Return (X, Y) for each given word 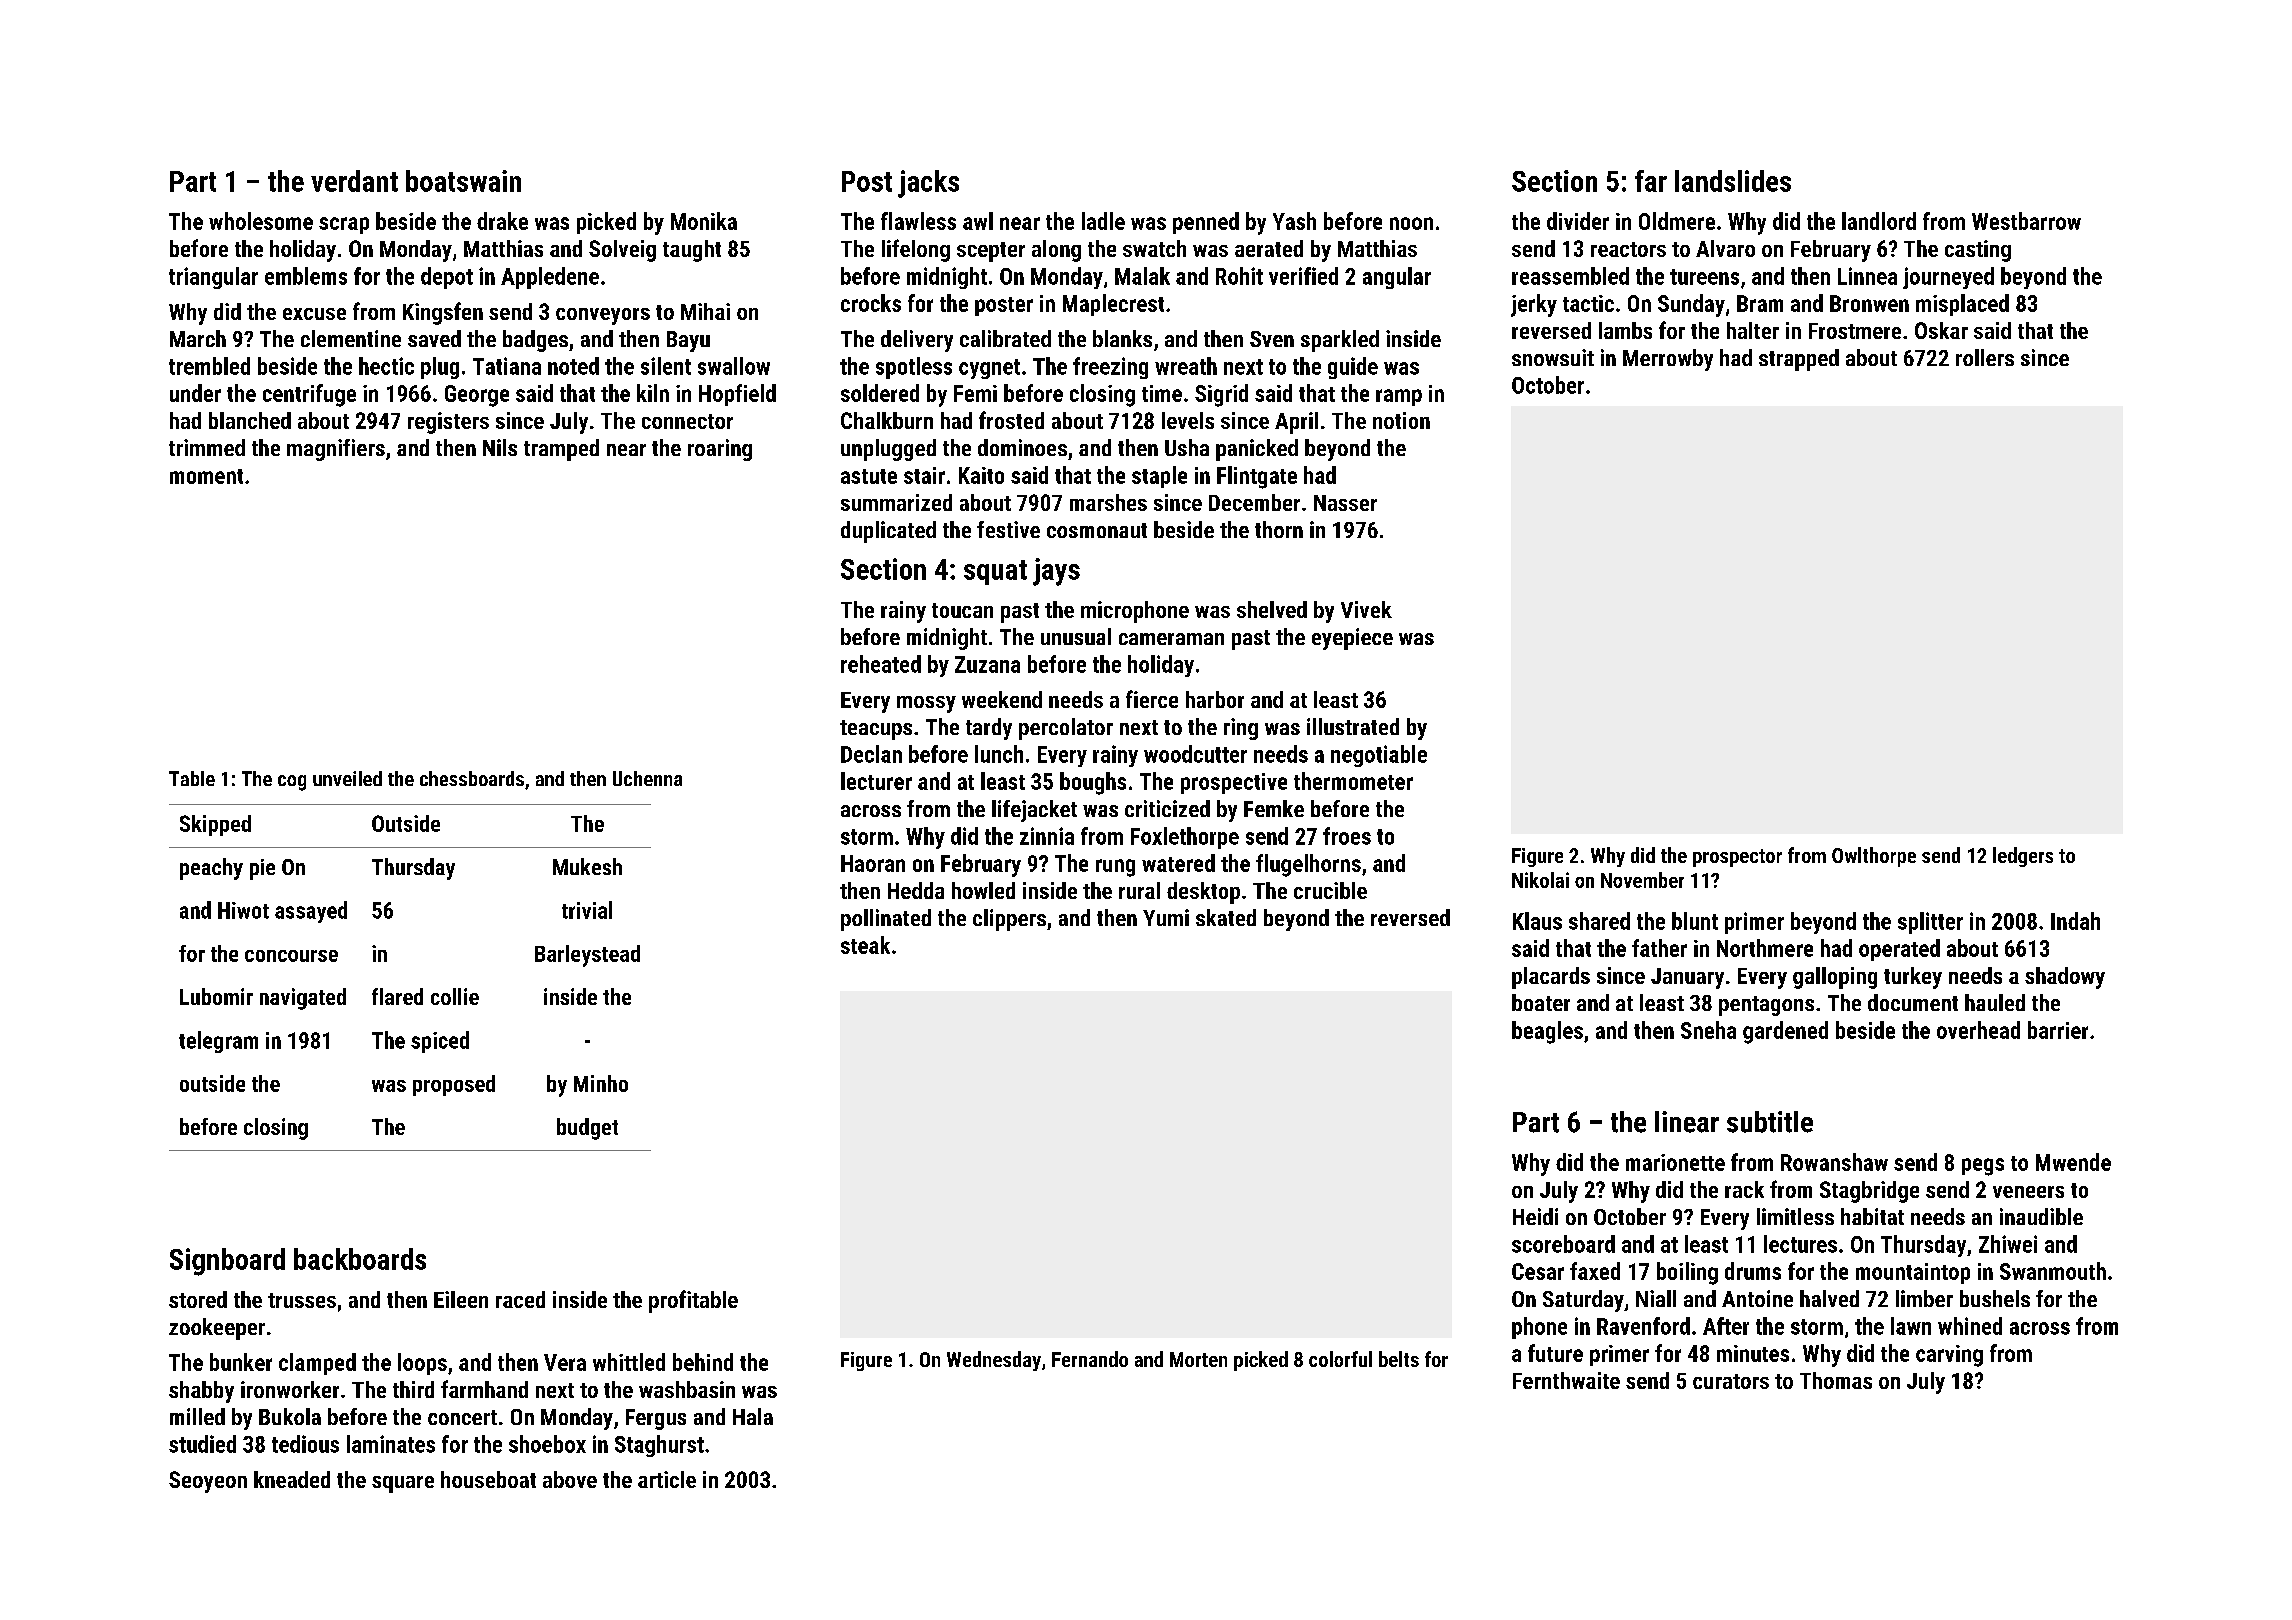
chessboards (472, 778)
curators (1731, 1381)
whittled (629, 1362)
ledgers (2023, 857)
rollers (1985, 357)
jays (1056, 572)
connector (687, 421)
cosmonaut (1097, 530)
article (667, 1479)
